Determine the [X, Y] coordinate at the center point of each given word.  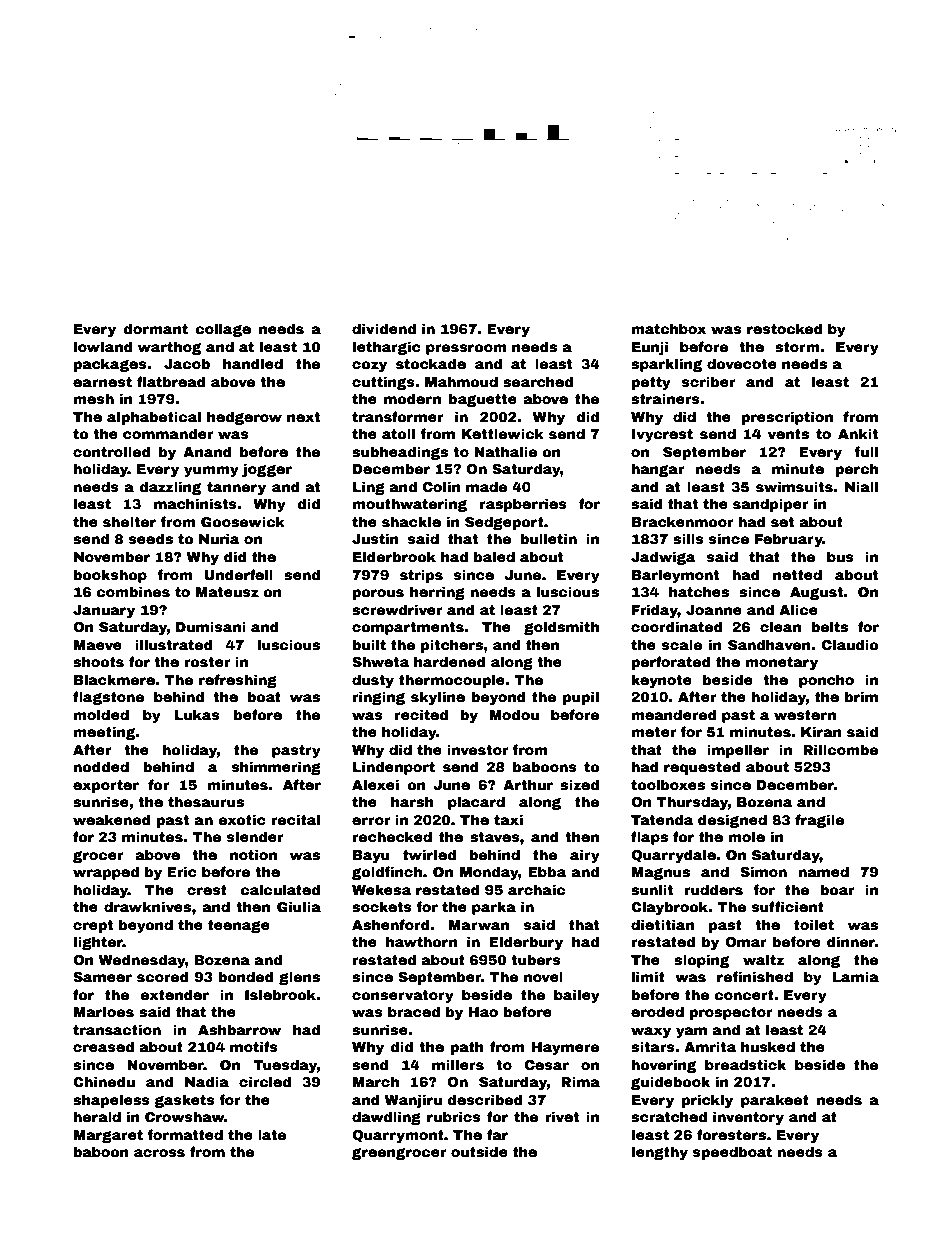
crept [93, 926]
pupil [581, 698]
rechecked [392, 836]
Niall [861, 486]
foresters [731, 1134]
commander [168, 433]
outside [479, 1151]
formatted [185, 1134]
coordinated [677, 626]
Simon [763, 871]
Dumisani [211, 626]
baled [494, 556]
